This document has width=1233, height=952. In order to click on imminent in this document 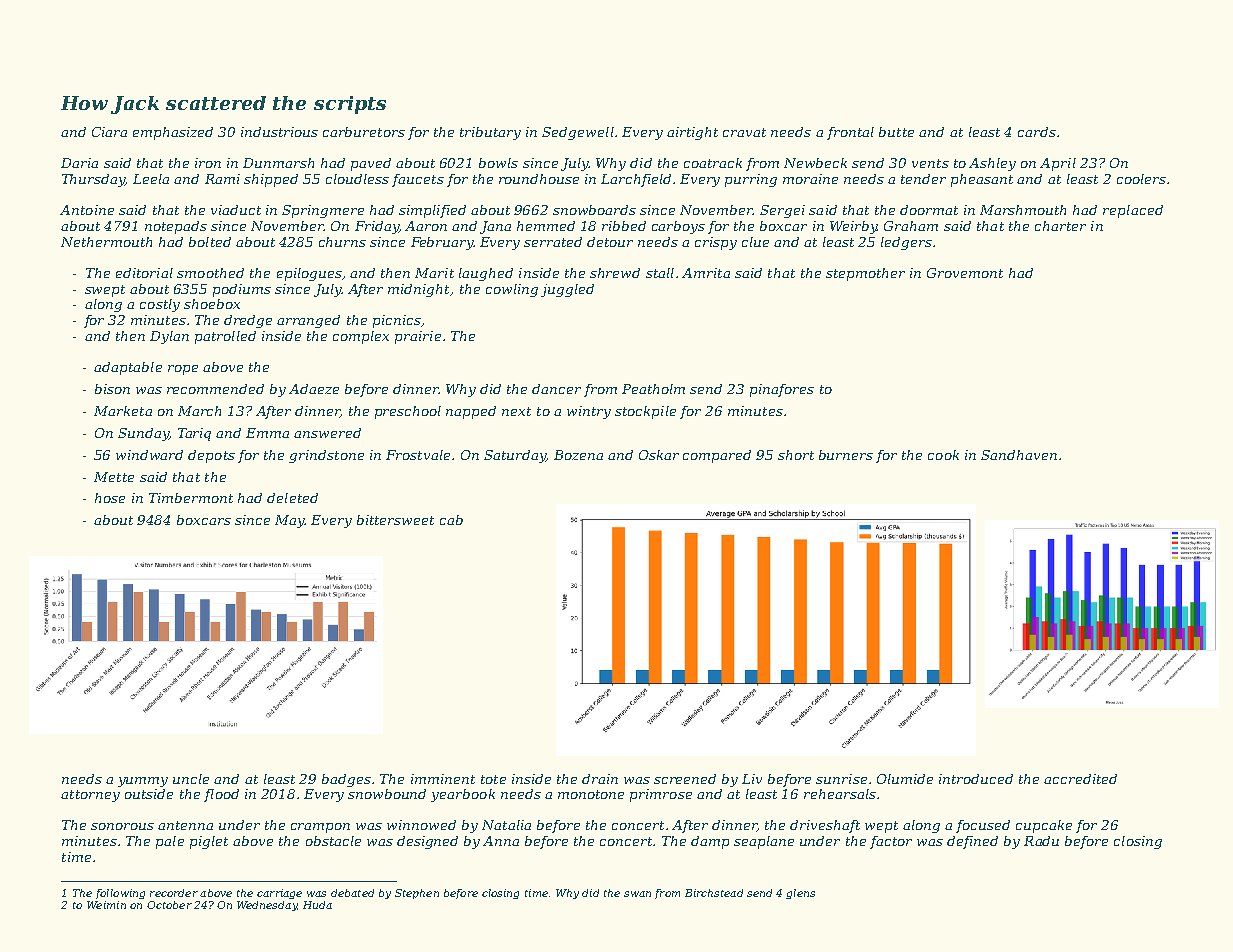, I will do `click(443, 779)`.
